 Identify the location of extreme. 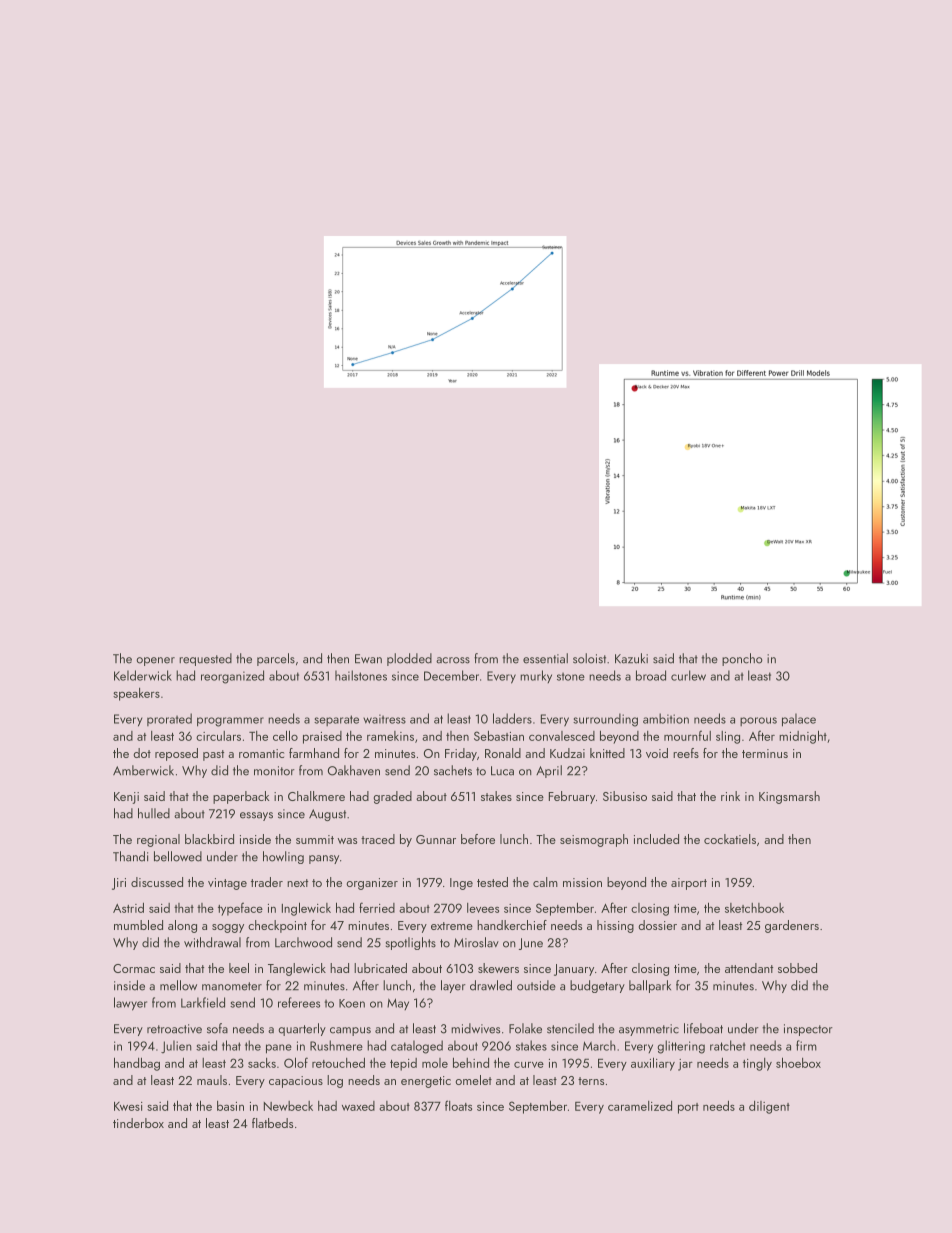
(452, 926).
